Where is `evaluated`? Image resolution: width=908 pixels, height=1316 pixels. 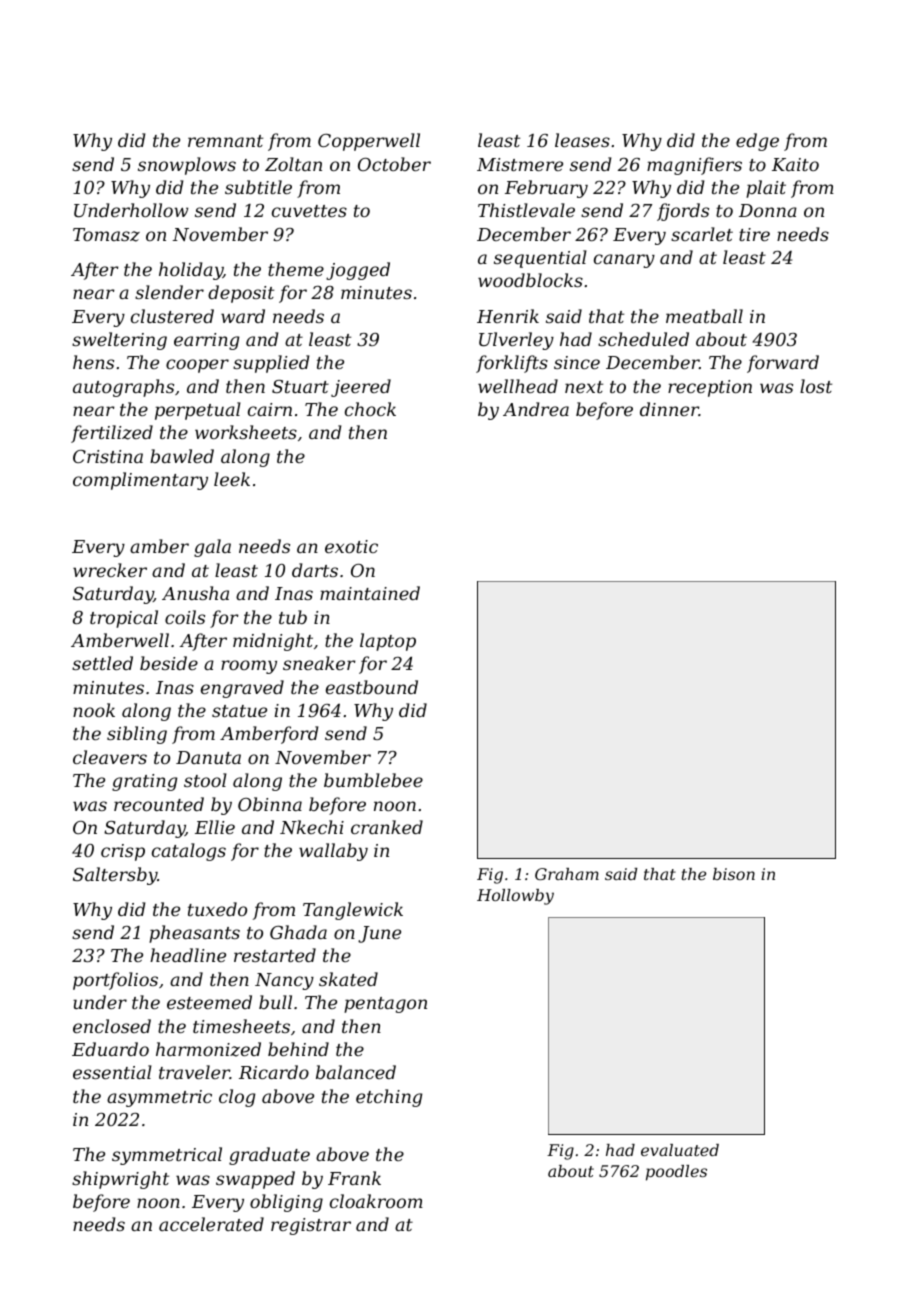 evaluated is located at coordinates (680, 1150).
